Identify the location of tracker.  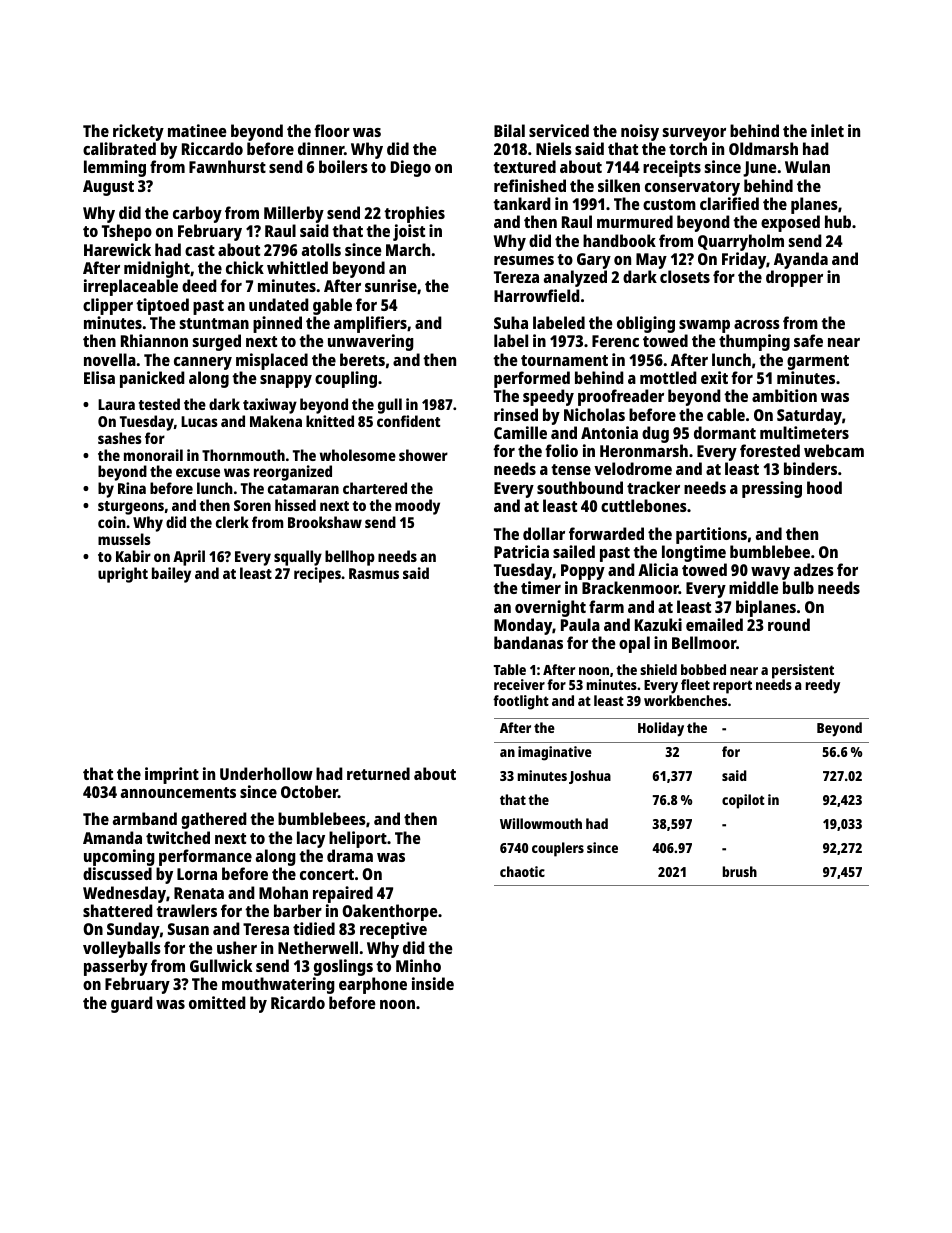
(653, 487).
